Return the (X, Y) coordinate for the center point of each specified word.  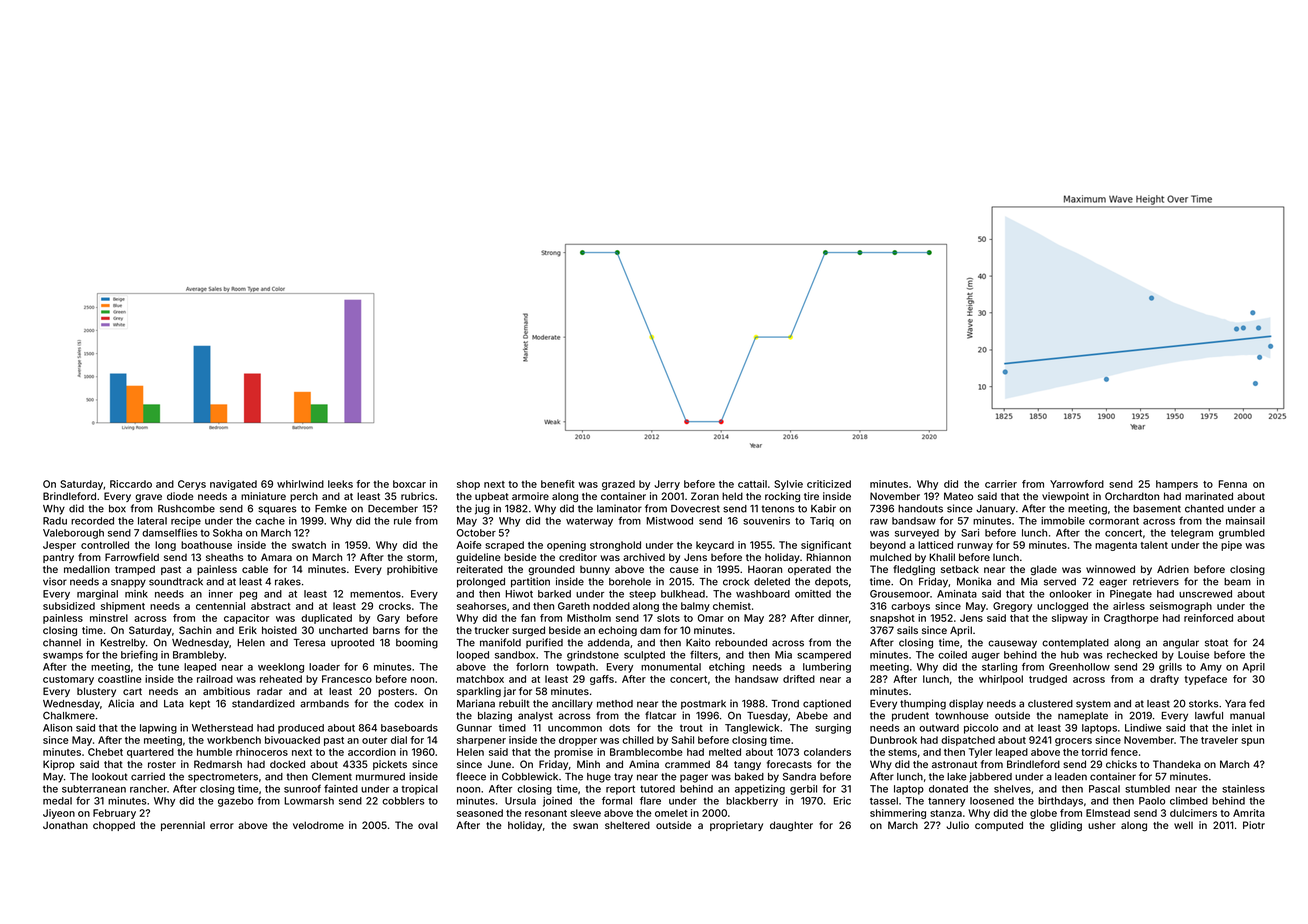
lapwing (158, 729)
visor (55, 581)
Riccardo (131, 484)
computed (999, 826)
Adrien (1173, 569)
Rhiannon (829, 557)
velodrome (318, 825)
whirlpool (1001, 680)
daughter (791, 826)
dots (619, 728)
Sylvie (788, 485)
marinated (1209, 496)
